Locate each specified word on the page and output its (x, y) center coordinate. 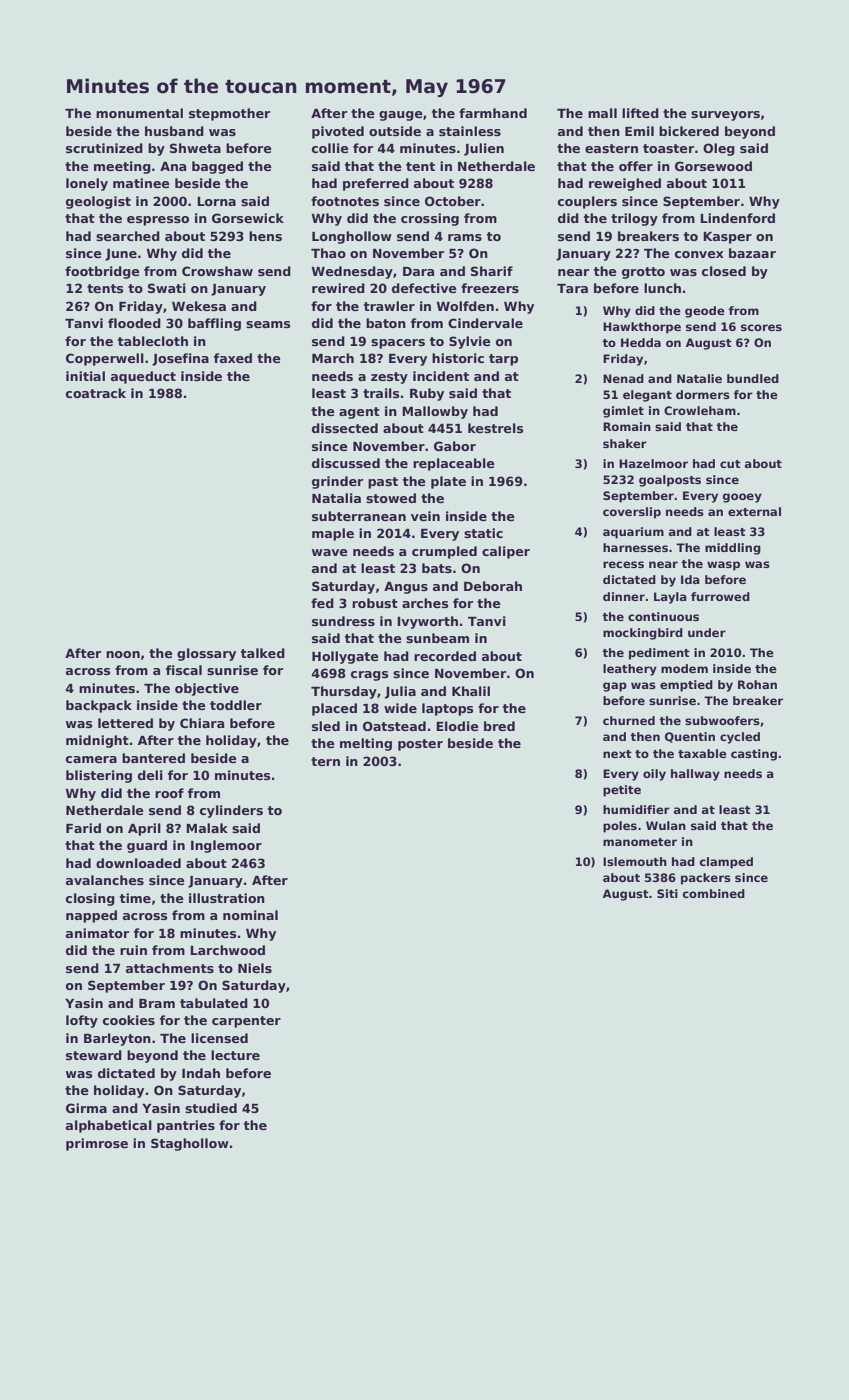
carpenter (246, 1022)
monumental (139, 113)
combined (714, 893)
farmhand (493, 113)
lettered (125, 723)
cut (730, 464)
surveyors (725, 116)
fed (322, 603)
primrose (97, 1144)
